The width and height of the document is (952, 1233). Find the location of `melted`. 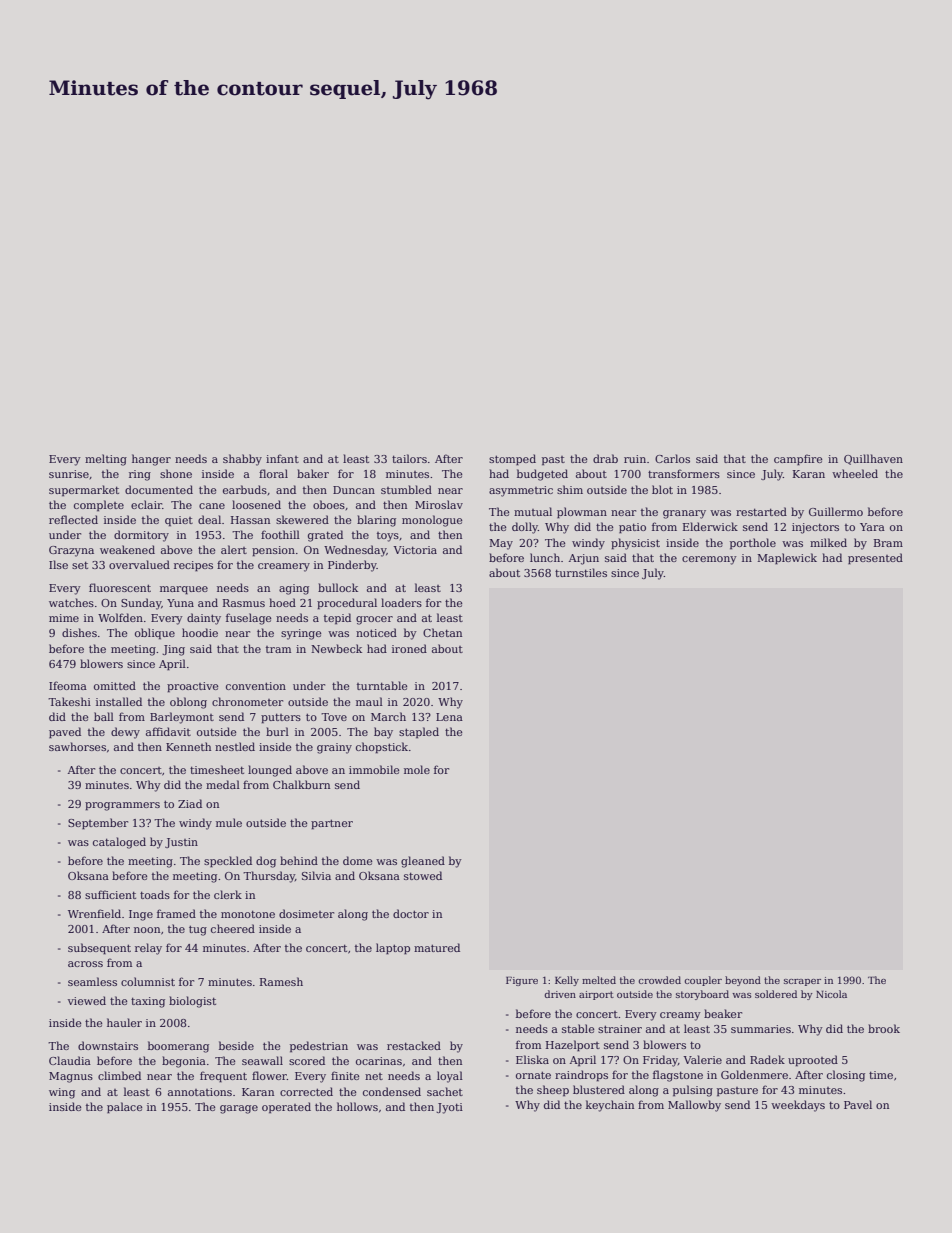

melted is located at coordinates (599, 980).
